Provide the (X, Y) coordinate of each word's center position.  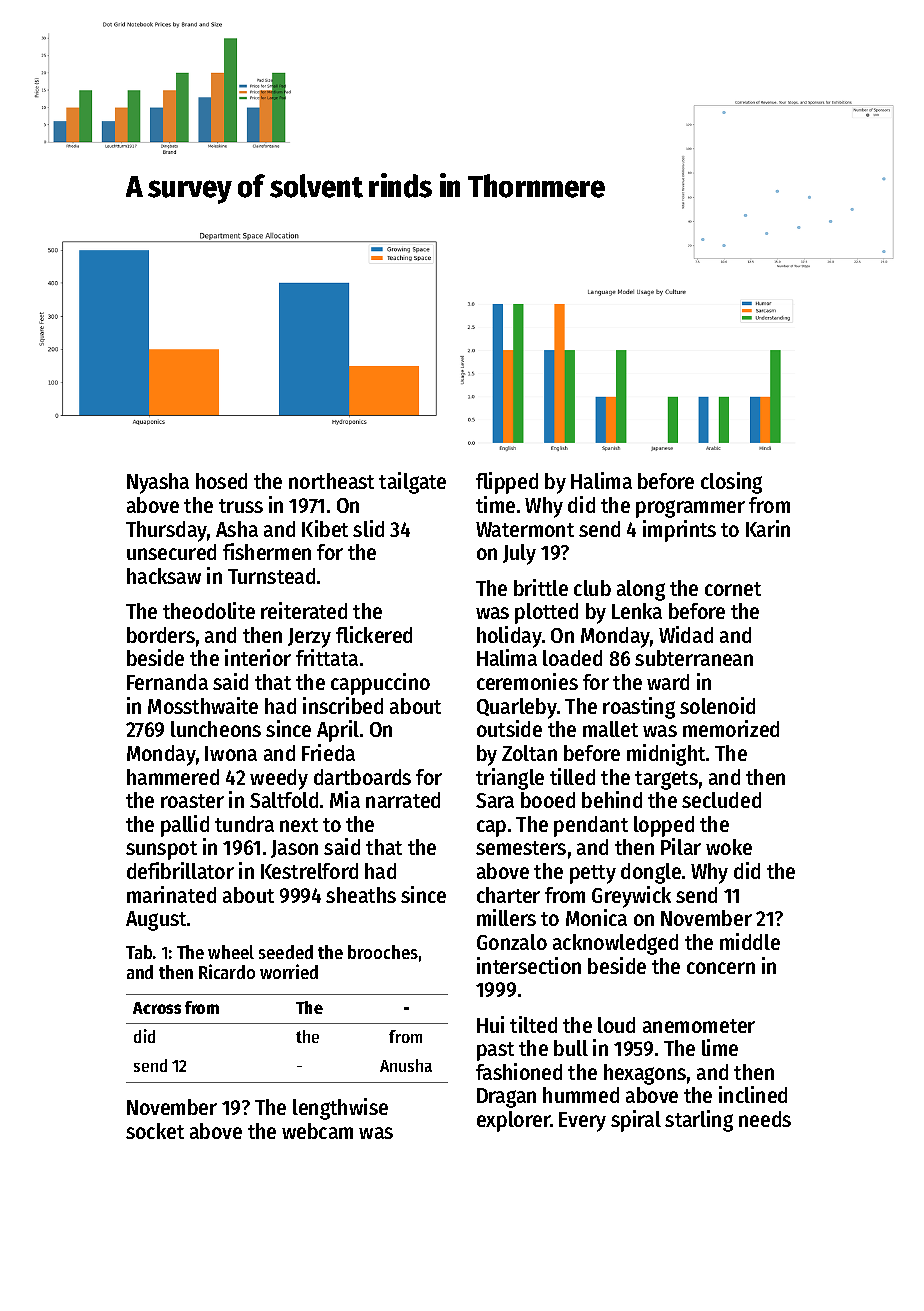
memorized (731, 728)
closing (731, 483)
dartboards (362, 777)
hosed (221, 481)
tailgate (412, 483)
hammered (173, 777)
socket (155, 1131)
